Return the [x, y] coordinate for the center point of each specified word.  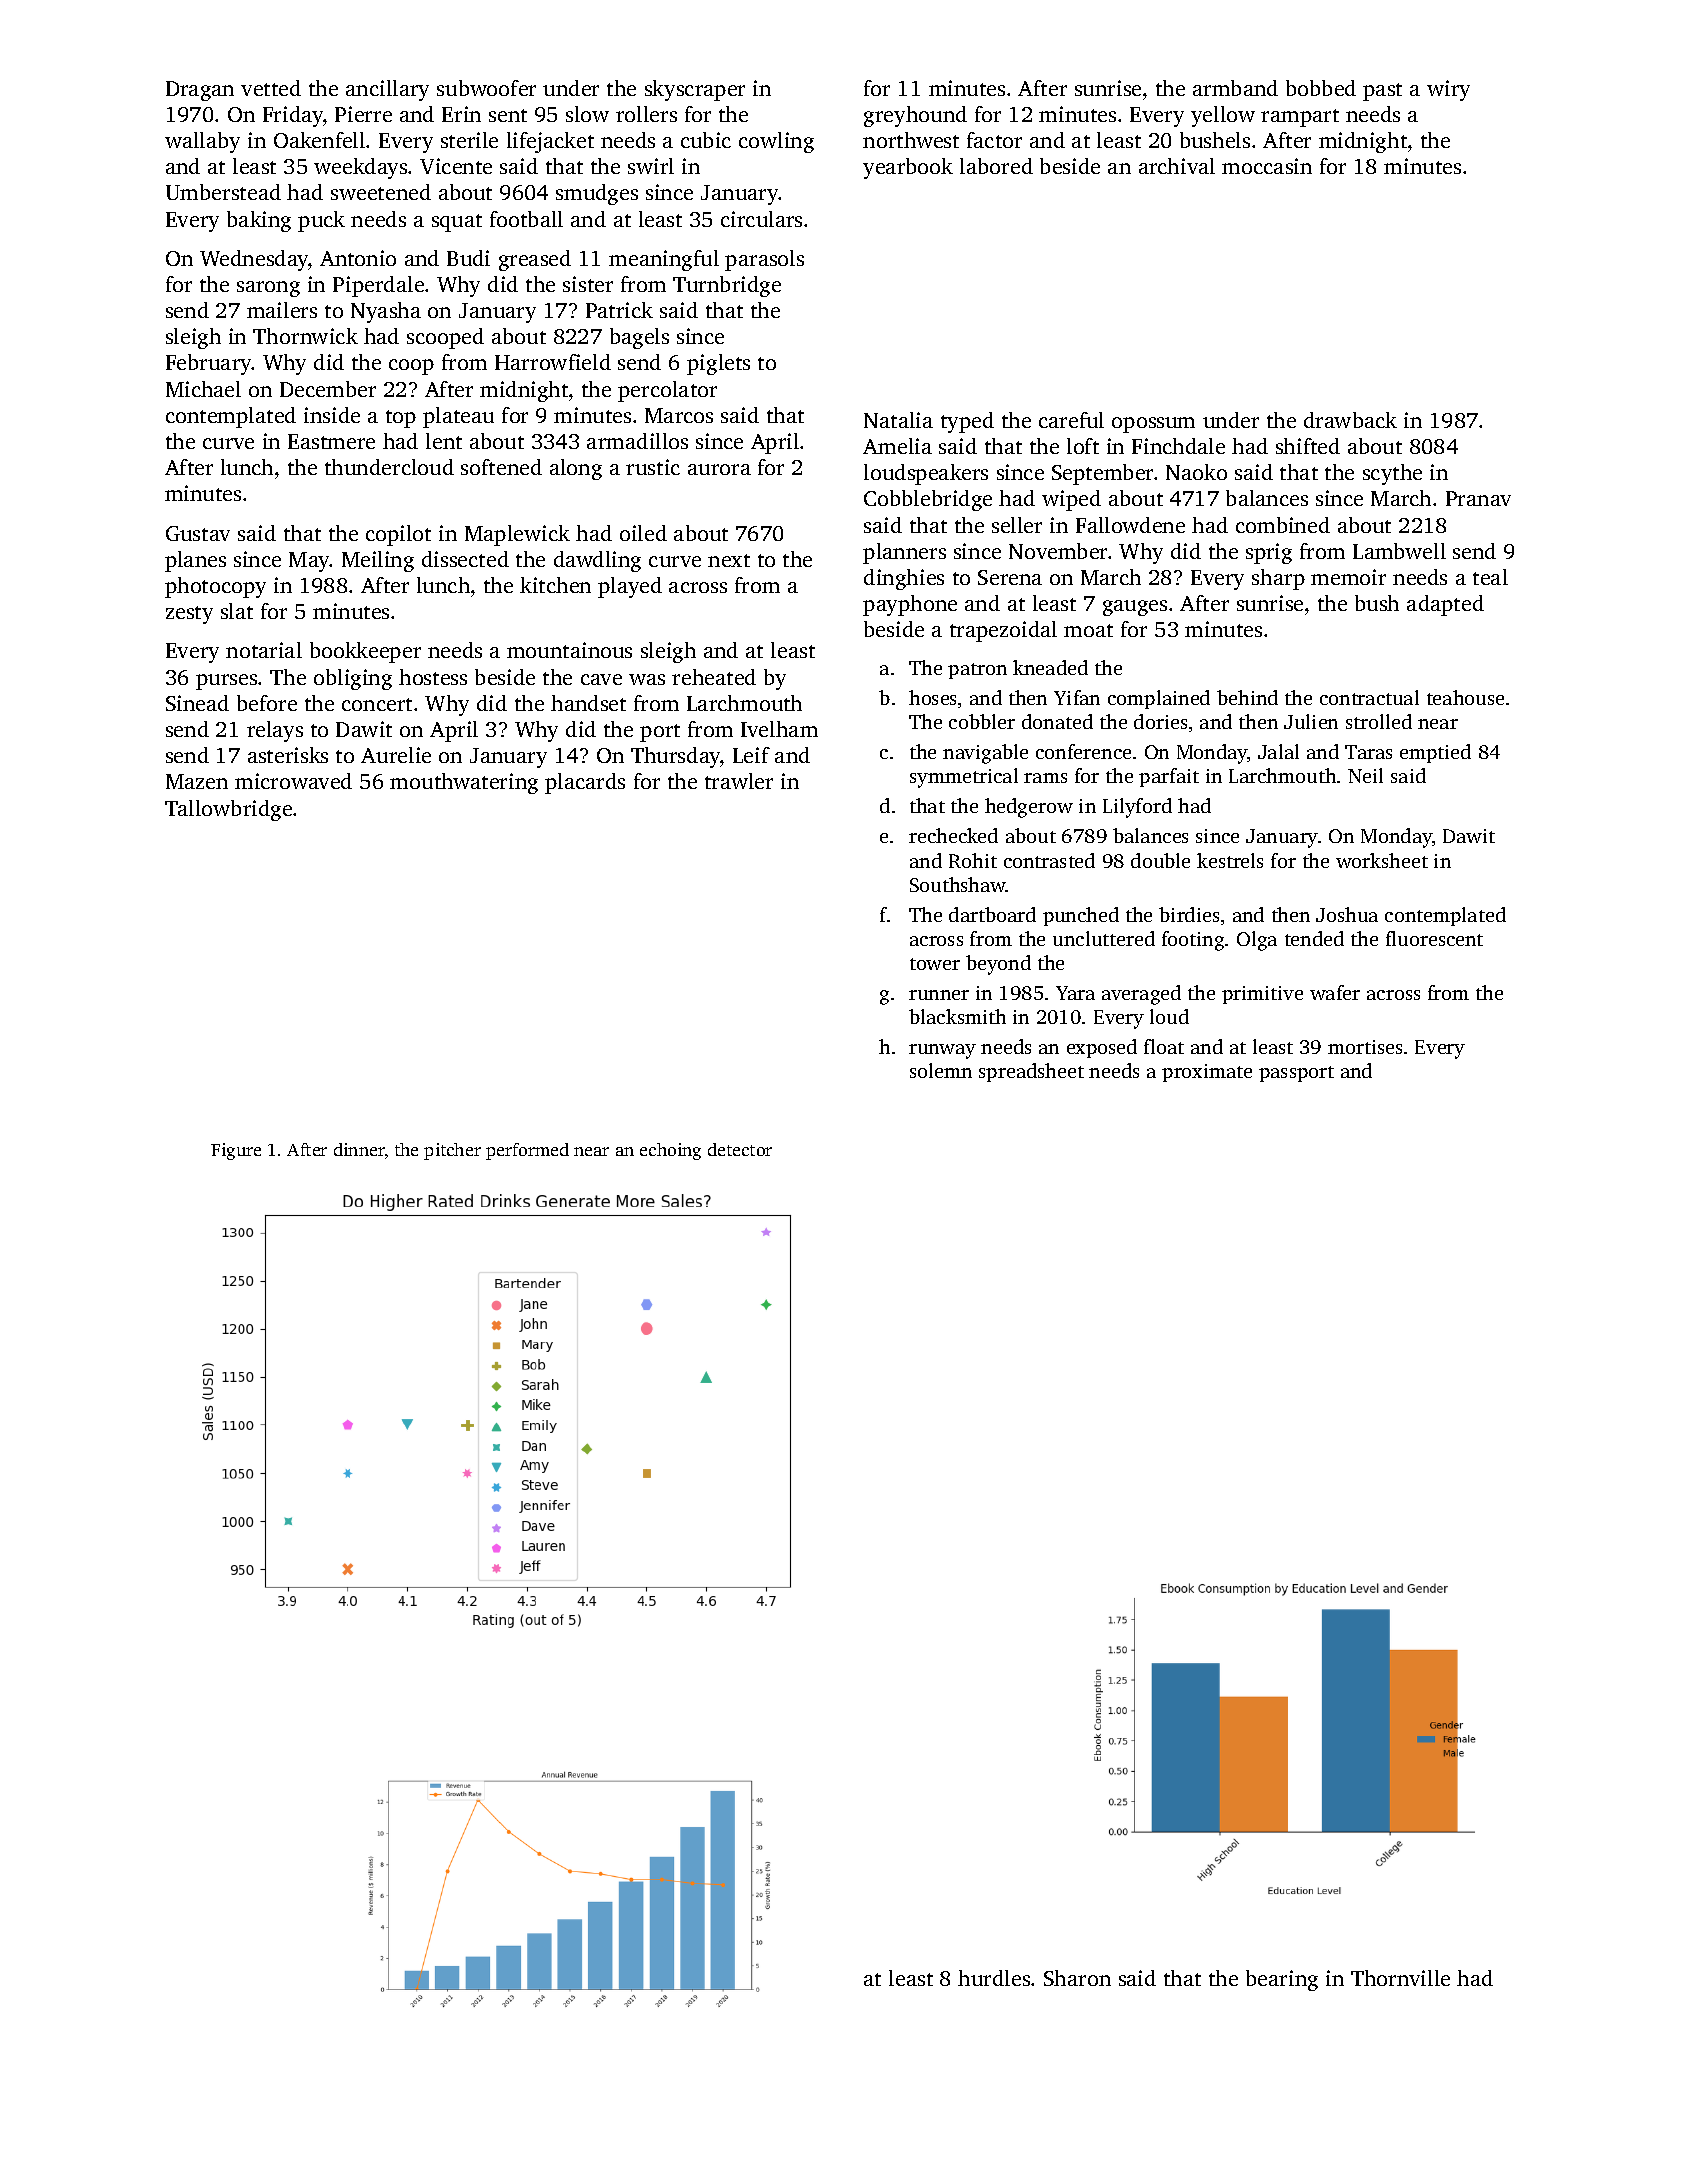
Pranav [1478, 498]
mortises [1365, 1047]
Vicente [456, 166]
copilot [398, 535]
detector [740, 1149]
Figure [236, 1151]
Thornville [1400, 1978]
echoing [670, 1151]
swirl [651, 166]
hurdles [994, 1978]
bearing [1282, 1980]
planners [904, 553]
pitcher [452, 1151]
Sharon [1077, 1978]
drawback [1350, 420]
